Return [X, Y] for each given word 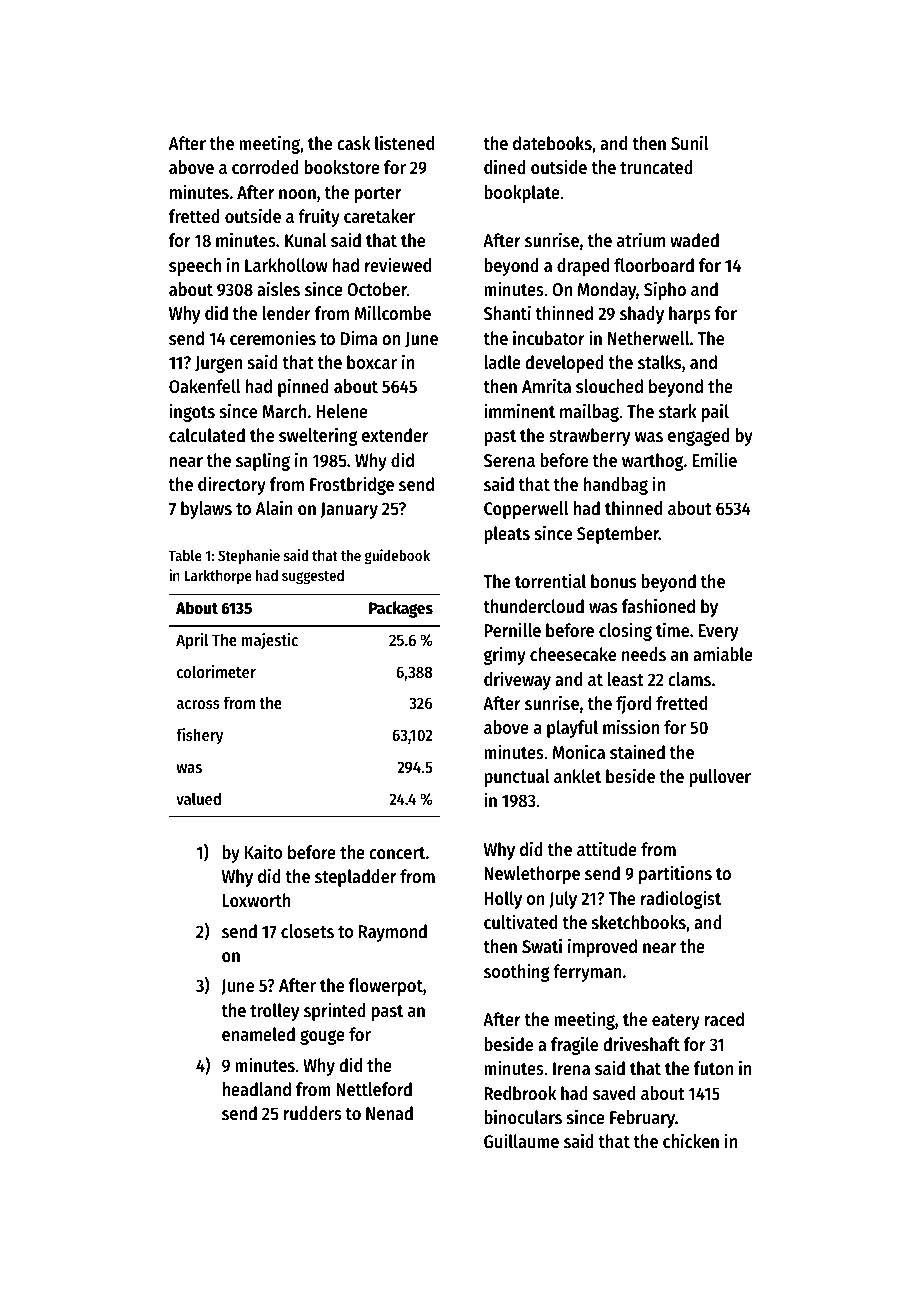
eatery [676, 1022]
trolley [274, 1012]
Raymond [393, 933]
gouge [322, 1037]
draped [583, 267]
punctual [517, 778]
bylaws [206, 510]
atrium [641, 239]
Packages [401, 609]
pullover [720, 778]
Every [718, 632]
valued [198, 798]
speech [195, 267]
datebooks [552, 143]
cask [353, 143]
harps [690, 315]
